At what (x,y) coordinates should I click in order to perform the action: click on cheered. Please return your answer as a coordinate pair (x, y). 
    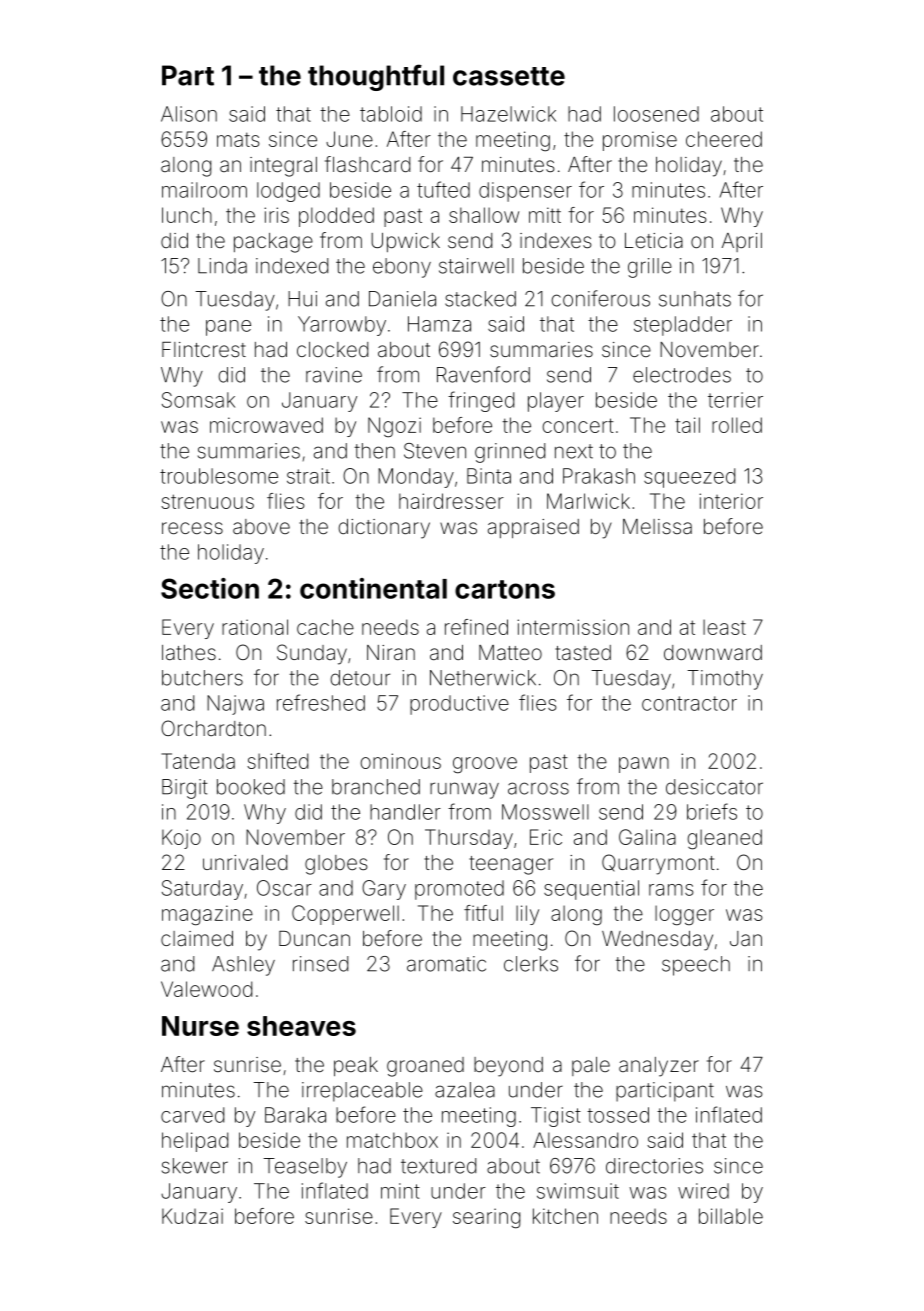
    Looking at the image, I should click on (724, 139).
